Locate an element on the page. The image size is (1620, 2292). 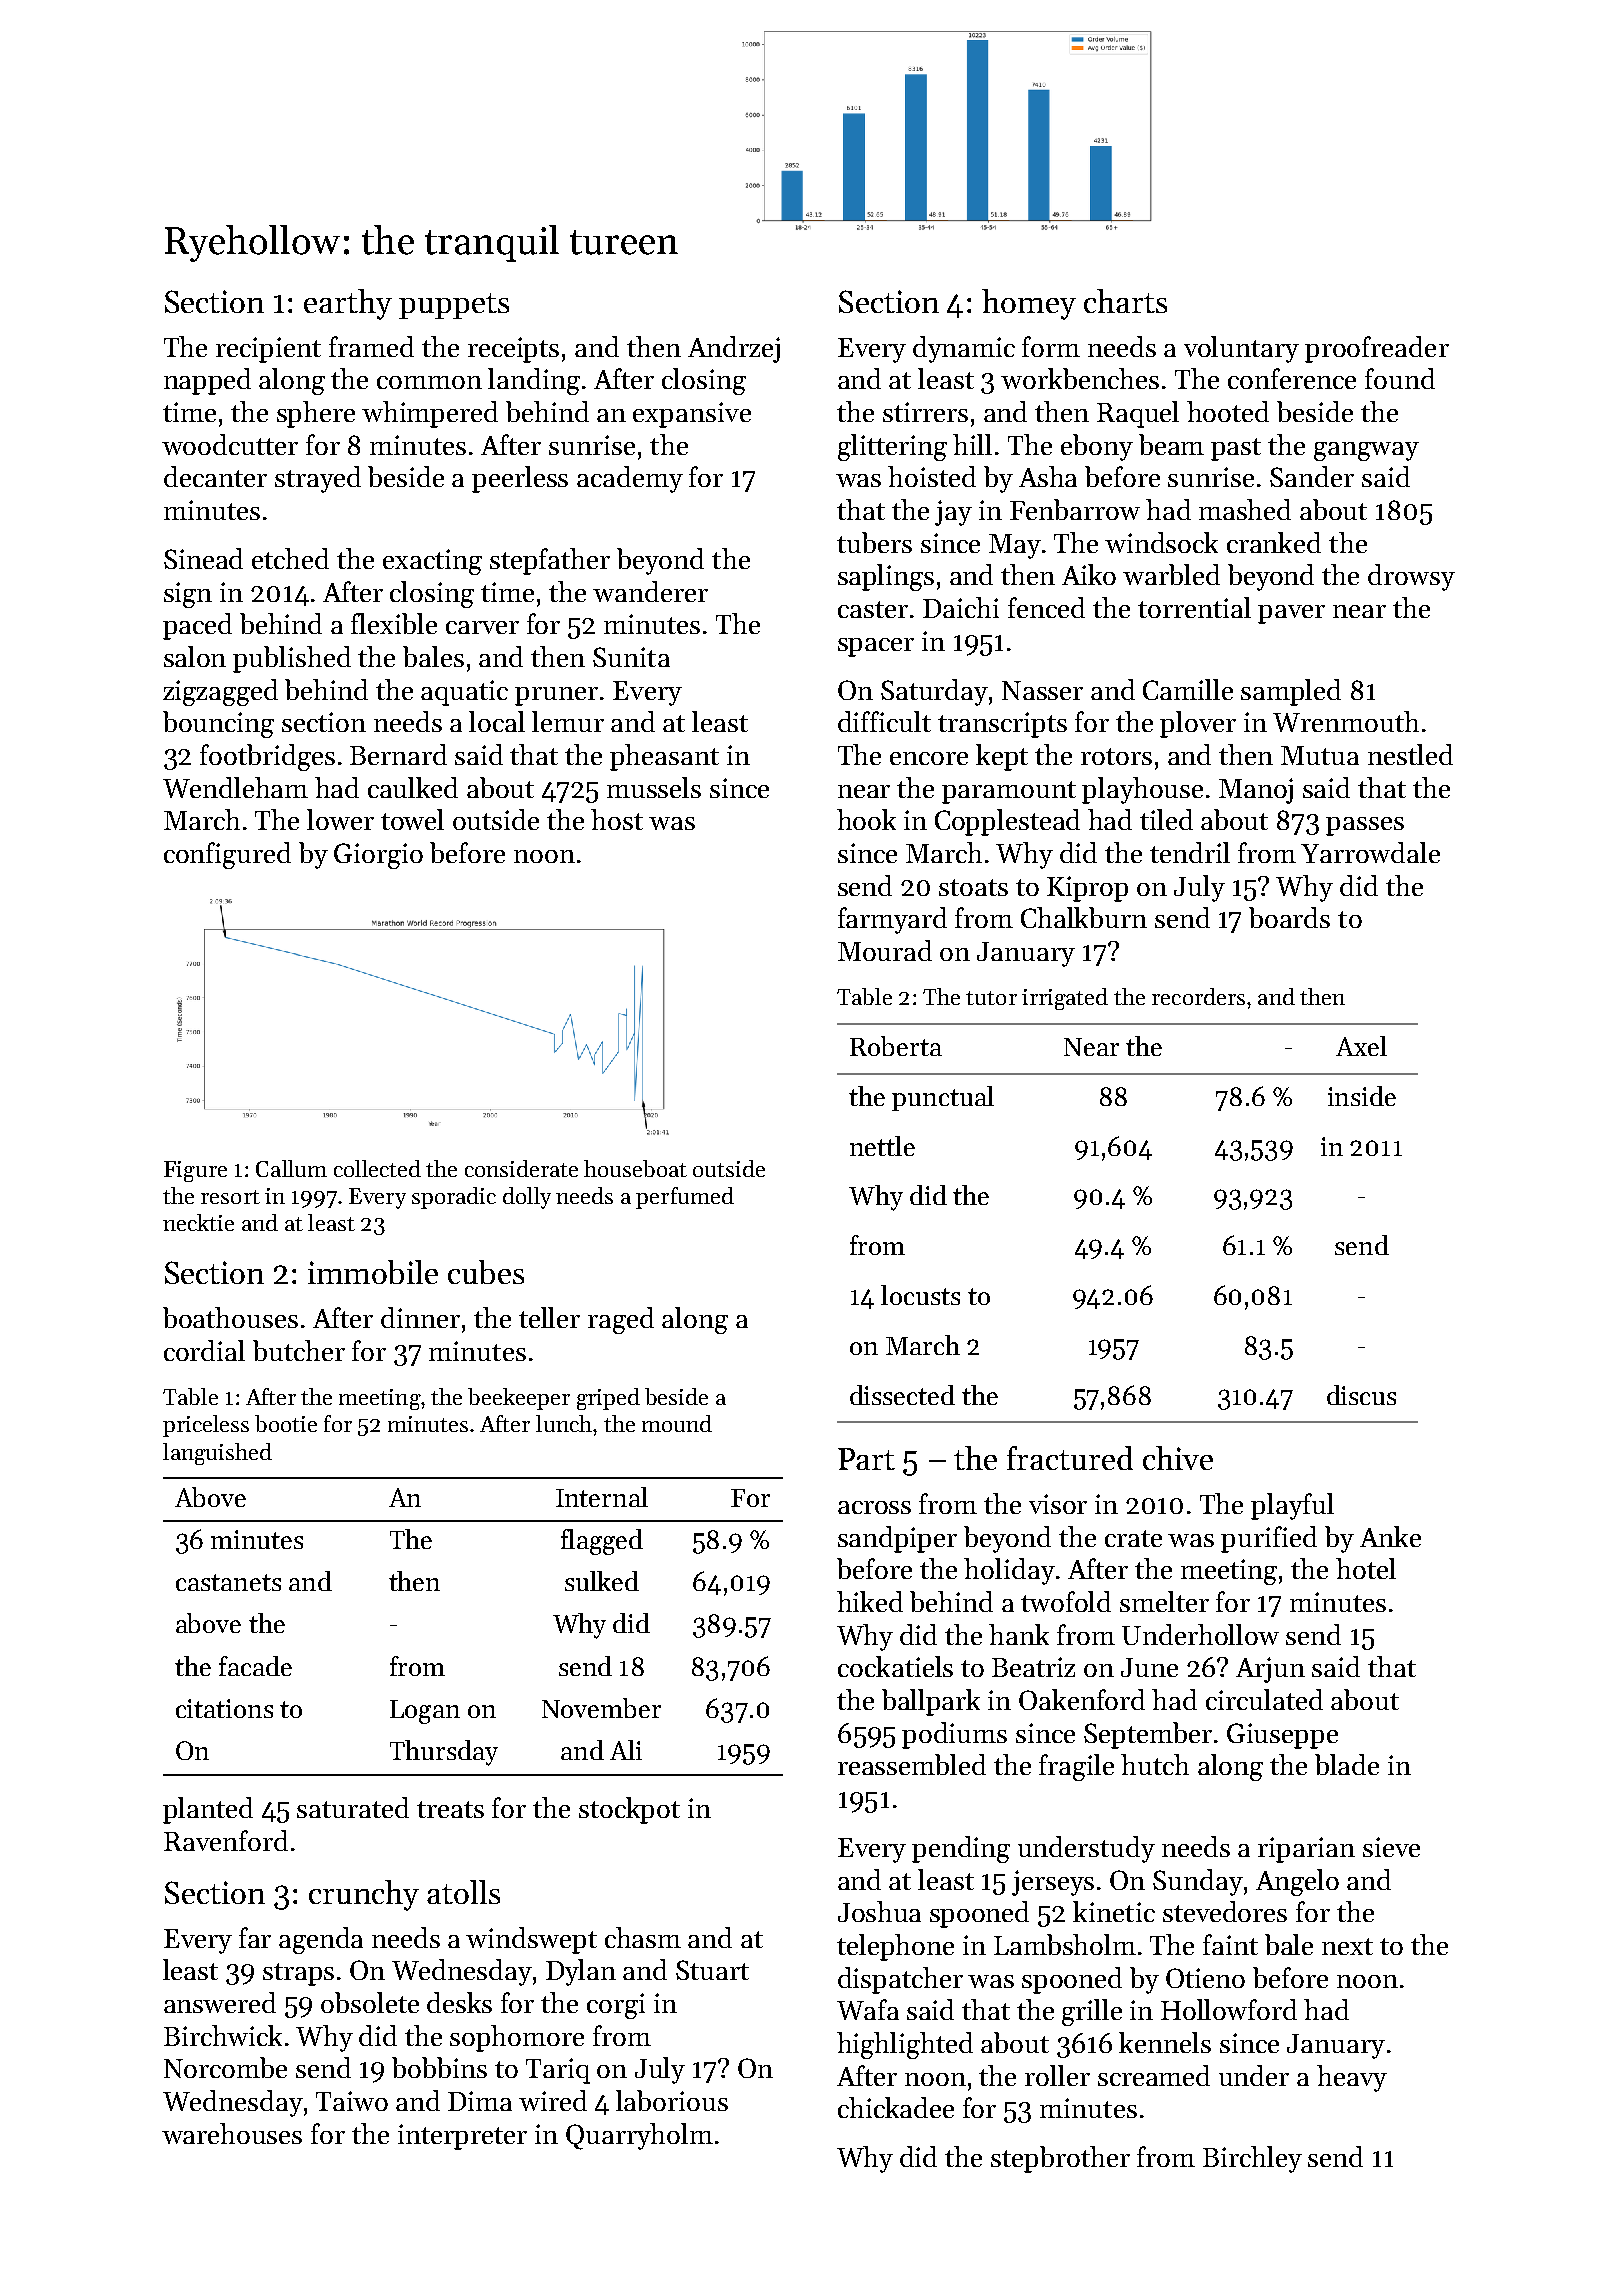
facade is located at coordinates (255, 1666).
